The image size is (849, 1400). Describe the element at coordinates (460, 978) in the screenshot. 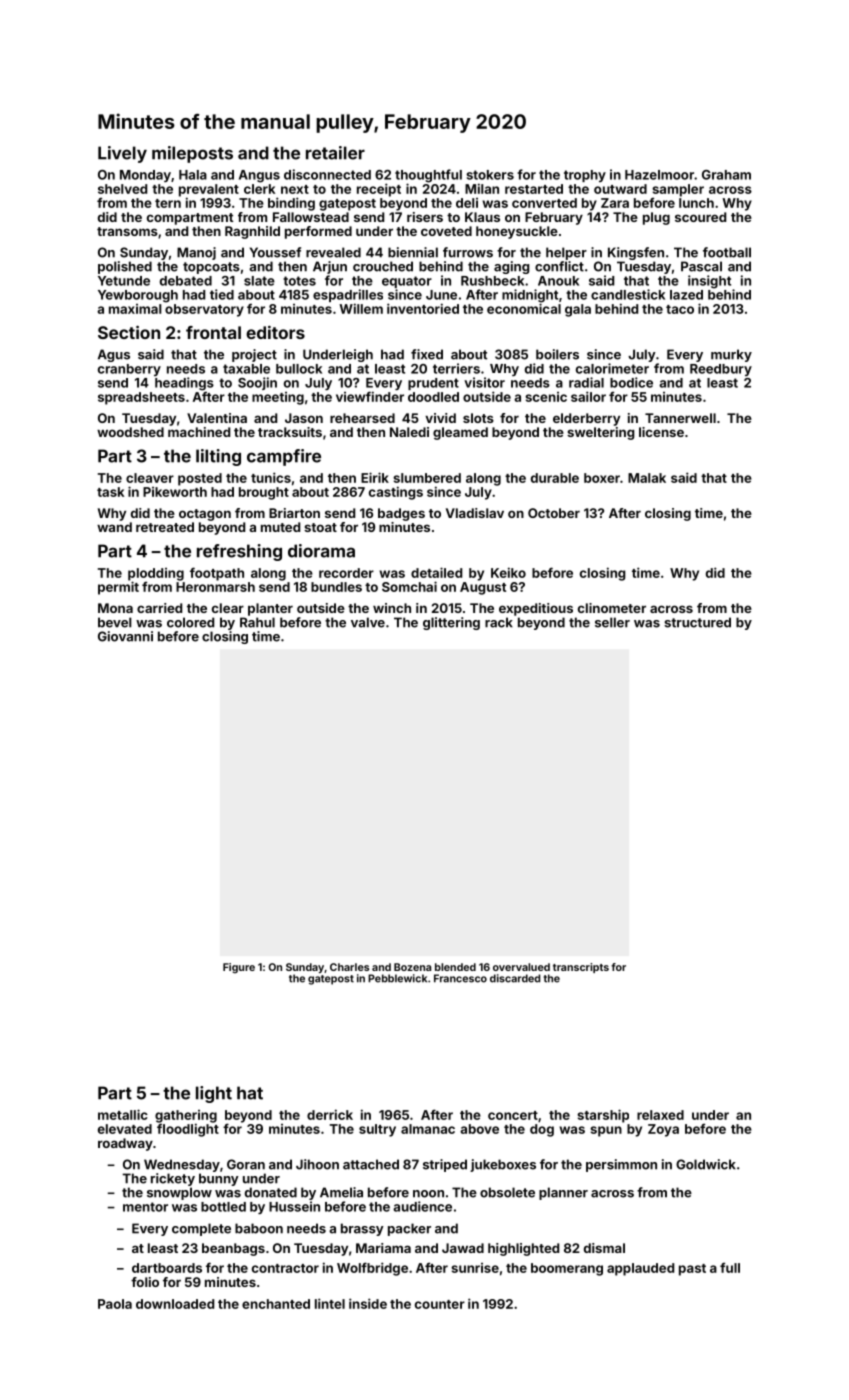

I see `Francesco` at that location.
